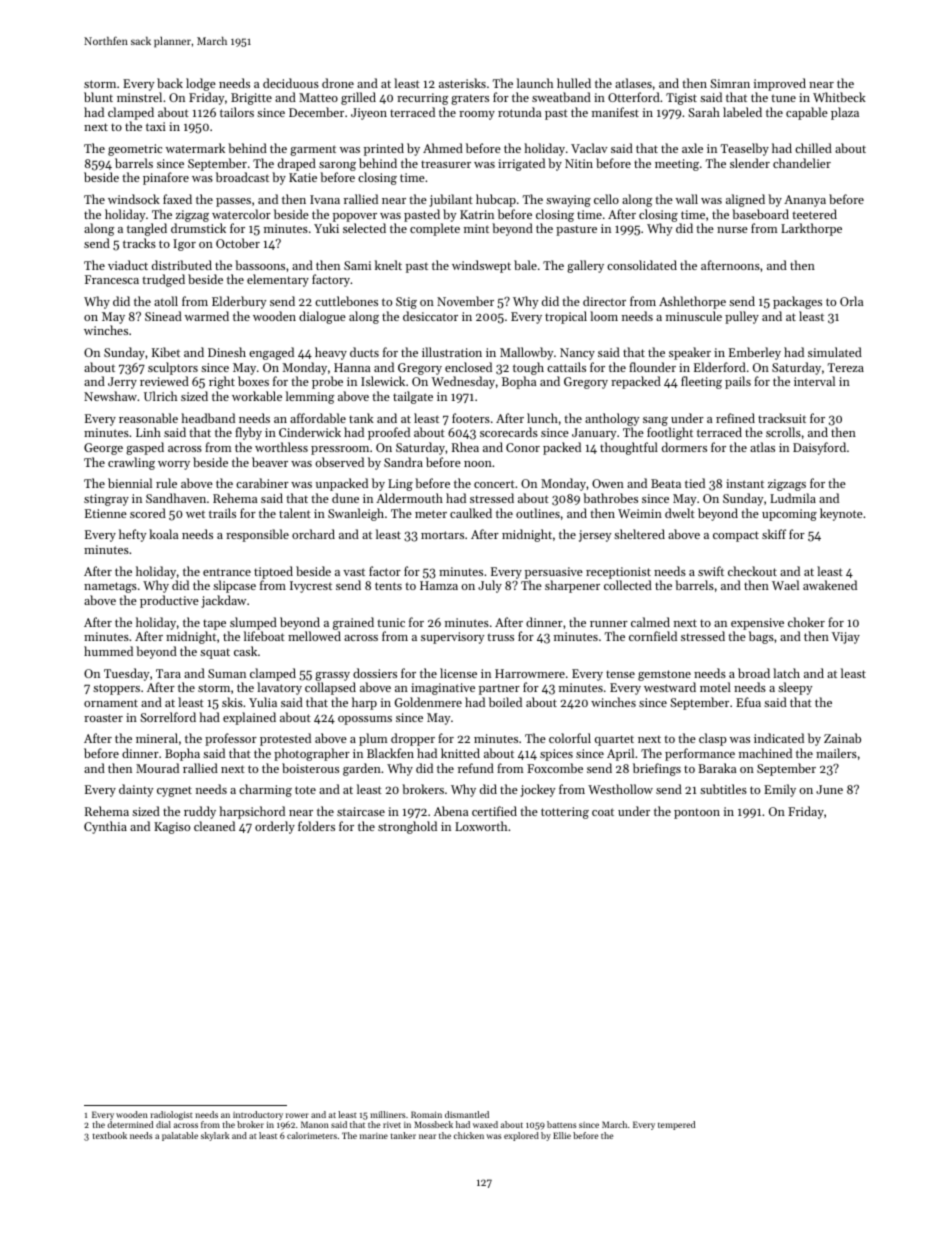 The height and width of the screenshot is (1233, 952). What do you see at coordinates (387, 1114) in the screenshot?
I see `milliners` at bounding box center [387, 1114].
